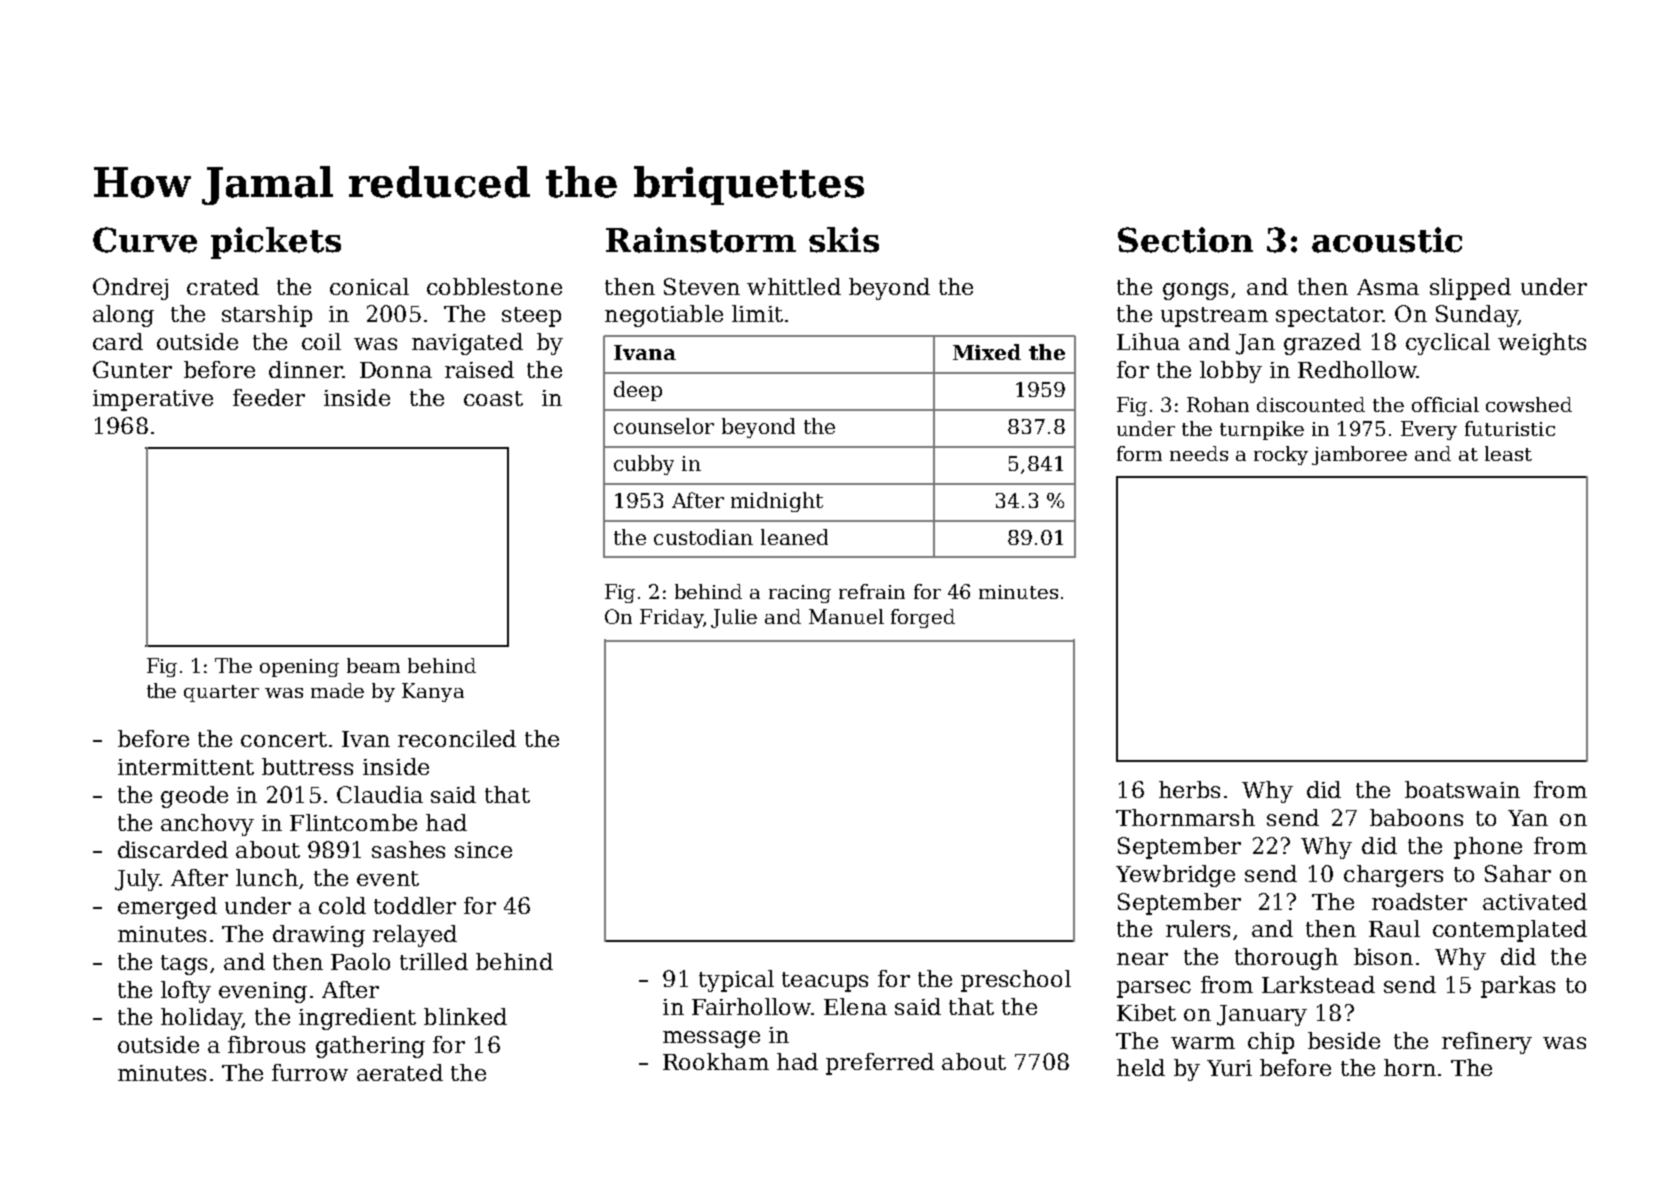 Image resolution: width=1679 pixels, height=1187 pixels. Describe the element at coordinates (380, 794) in the screenshot. I see `Claudia` at that location.
